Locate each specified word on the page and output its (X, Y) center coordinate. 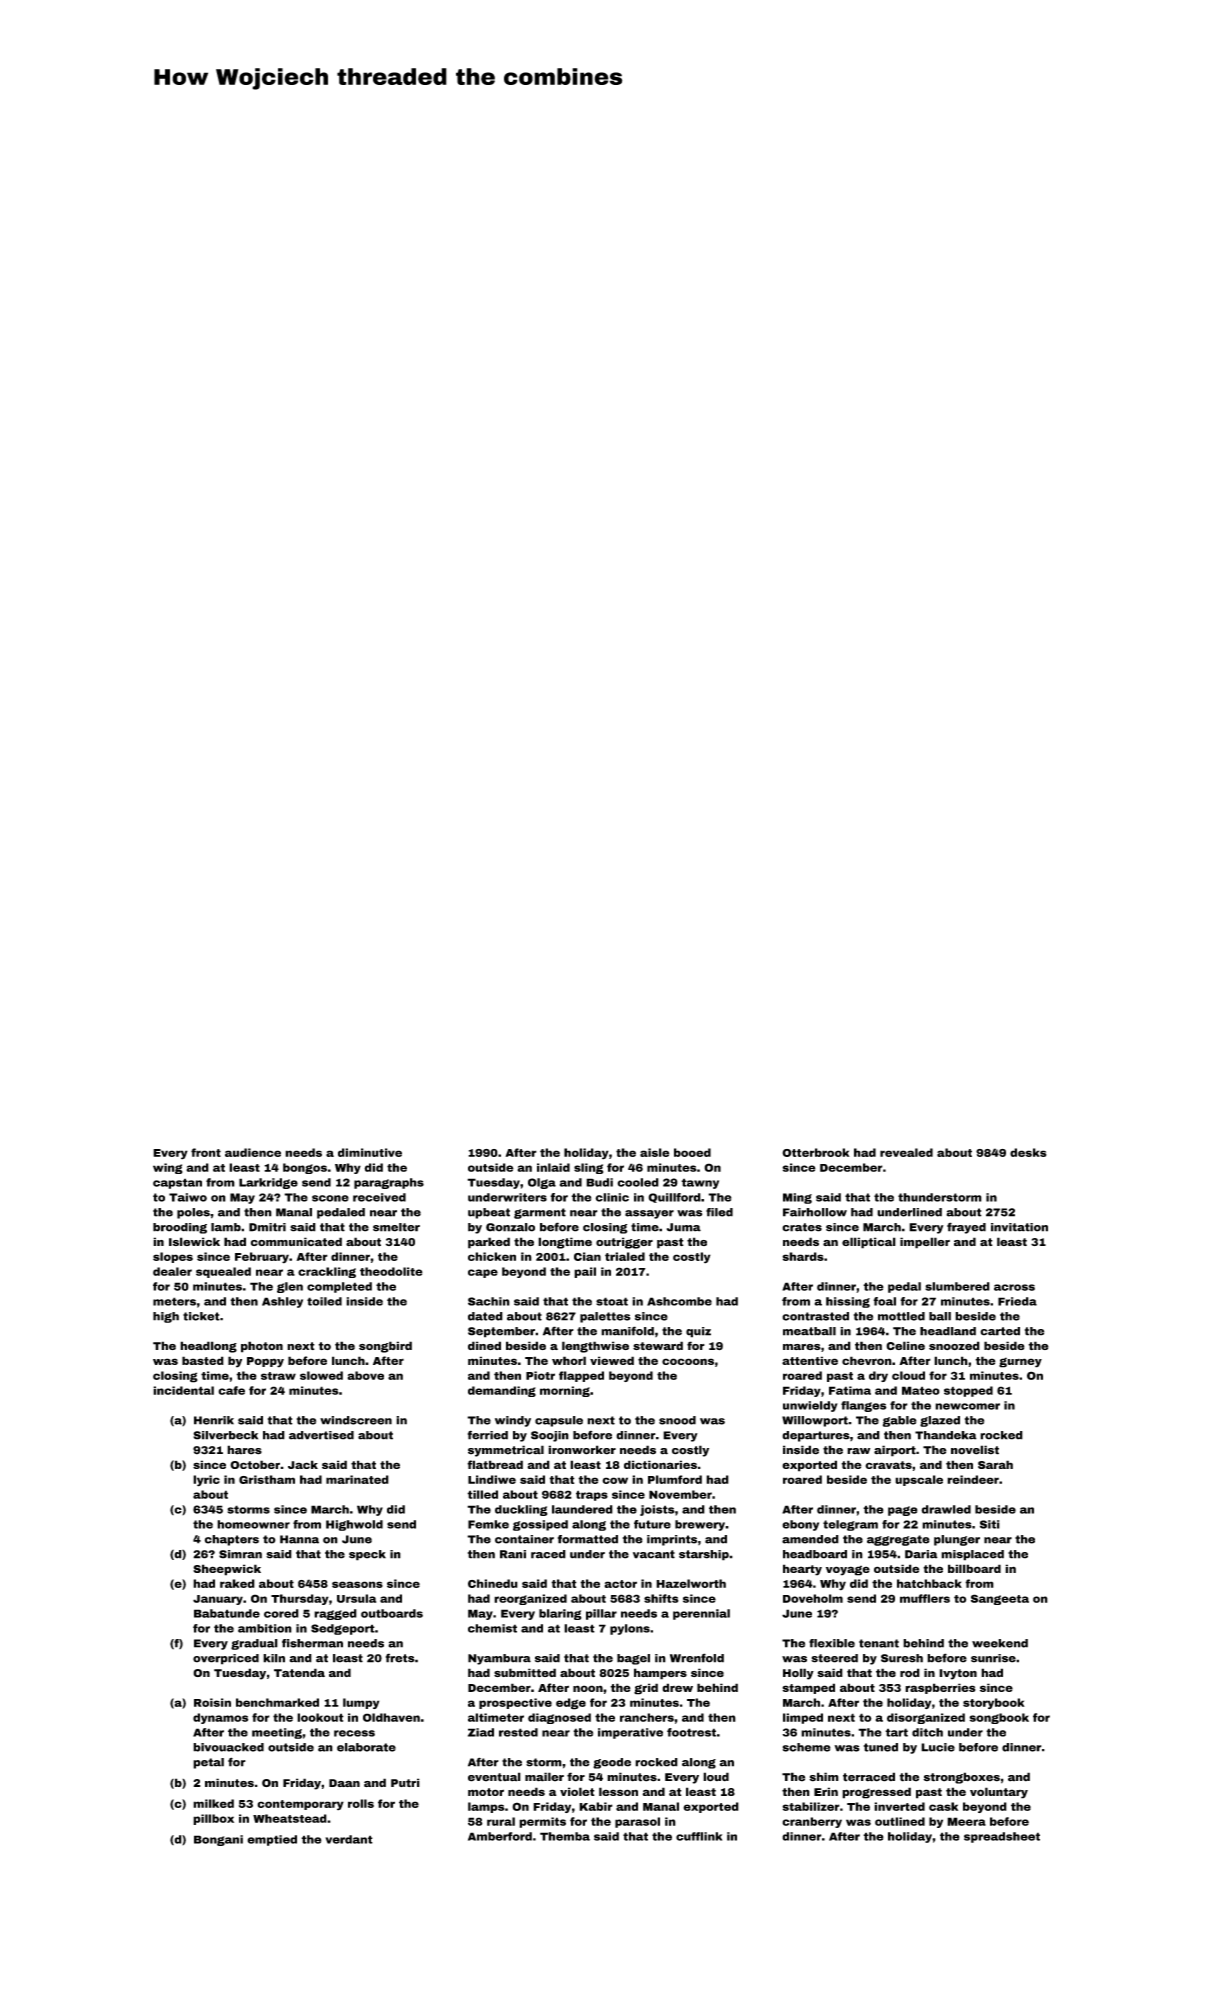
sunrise (993, 1658)
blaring (560, 1614)
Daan (344, 1783)
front (206, 1152)
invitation (1019, 1227)
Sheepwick (227, 1570)
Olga (542, 1183)
